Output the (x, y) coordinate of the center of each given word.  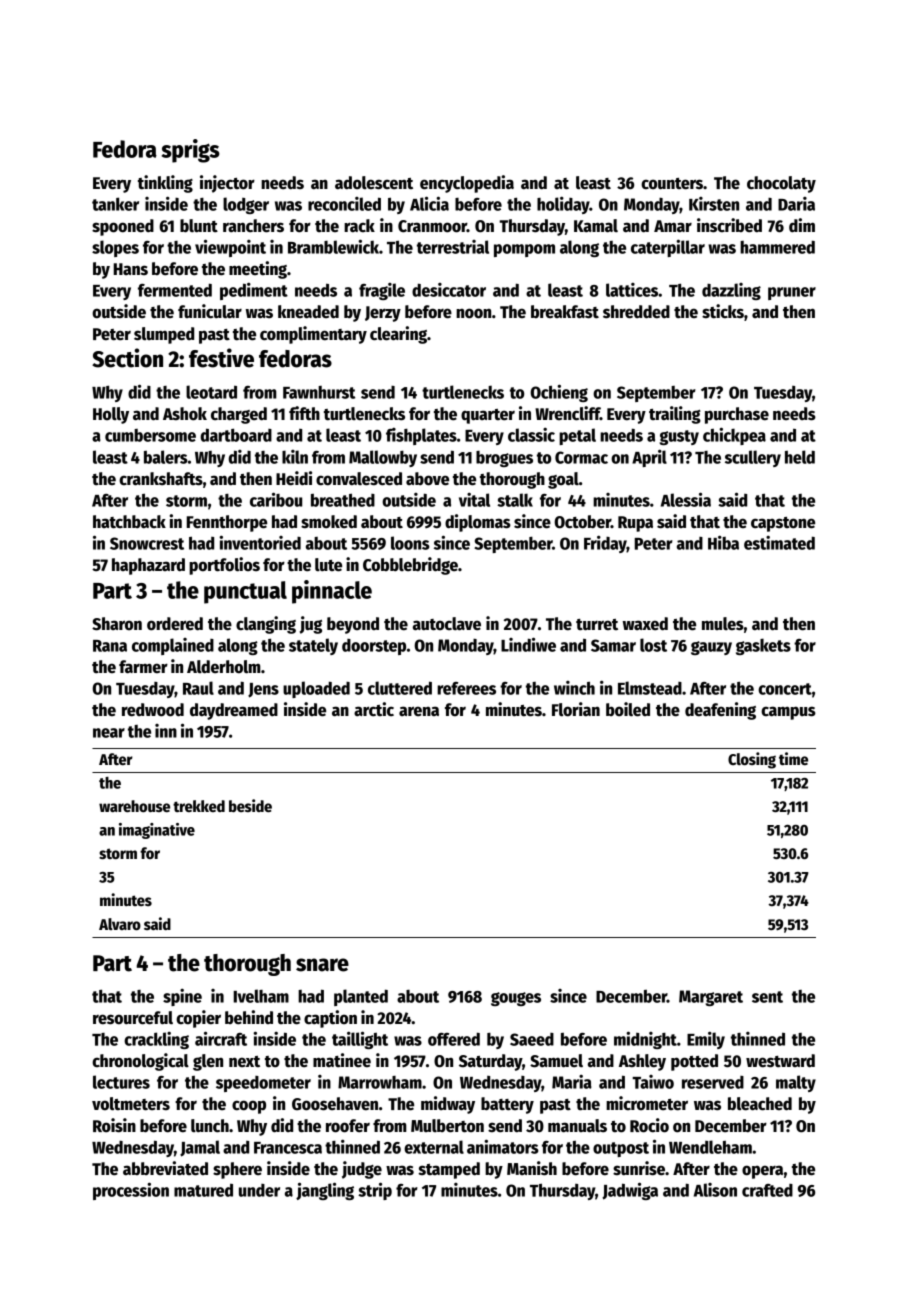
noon (473, 313)
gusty (679, 437)
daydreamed (234, 711)
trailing (675, 415)
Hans (131, 269)
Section (127, 358)
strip (375, 1191)
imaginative (157, 831)
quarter (488, 416)
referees (466, 688)
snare (322, 965)
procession (131, 1191)
